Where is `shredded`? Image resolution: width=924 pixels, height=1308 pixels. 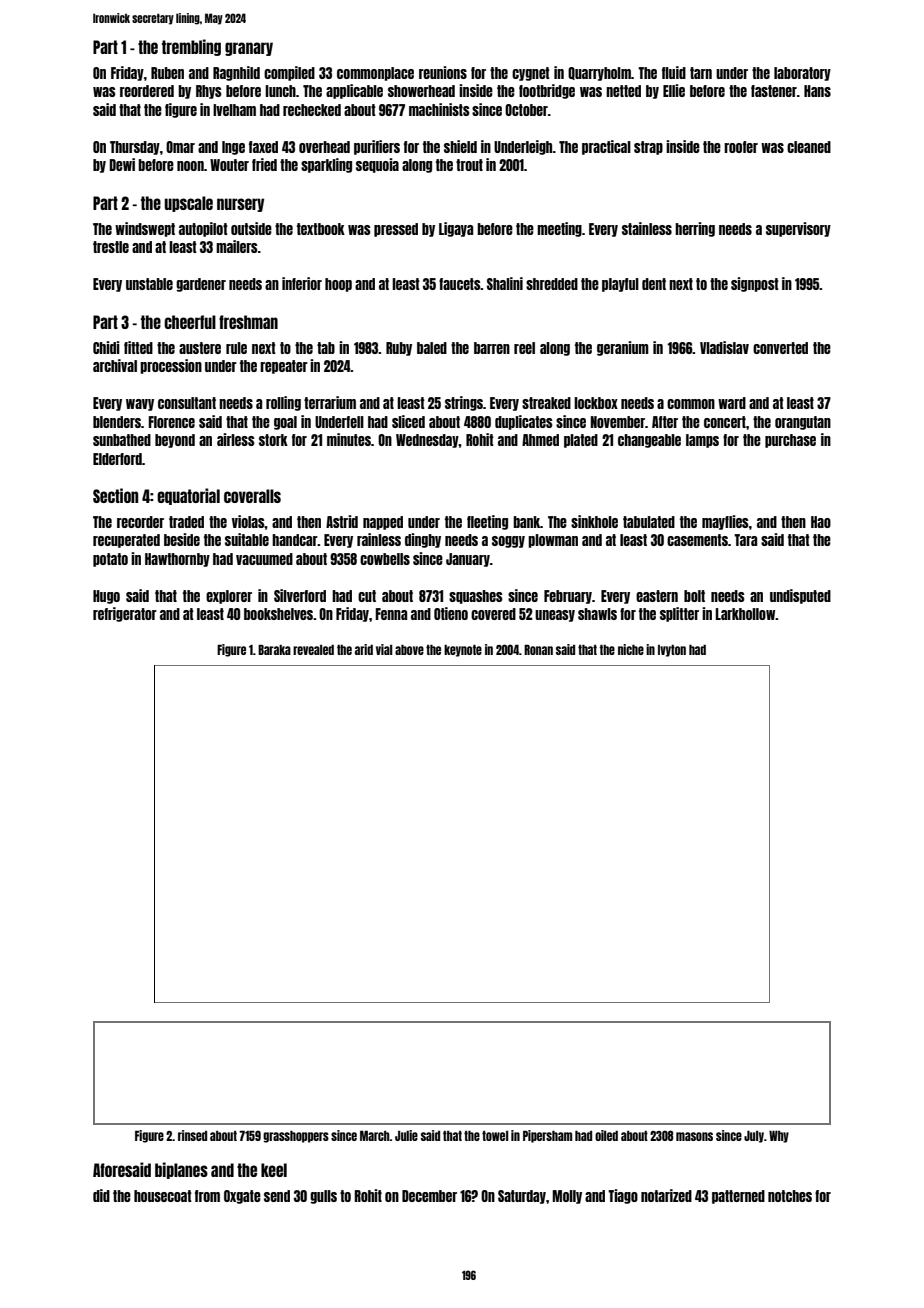 shredded is located at coordinates (552, 284).
